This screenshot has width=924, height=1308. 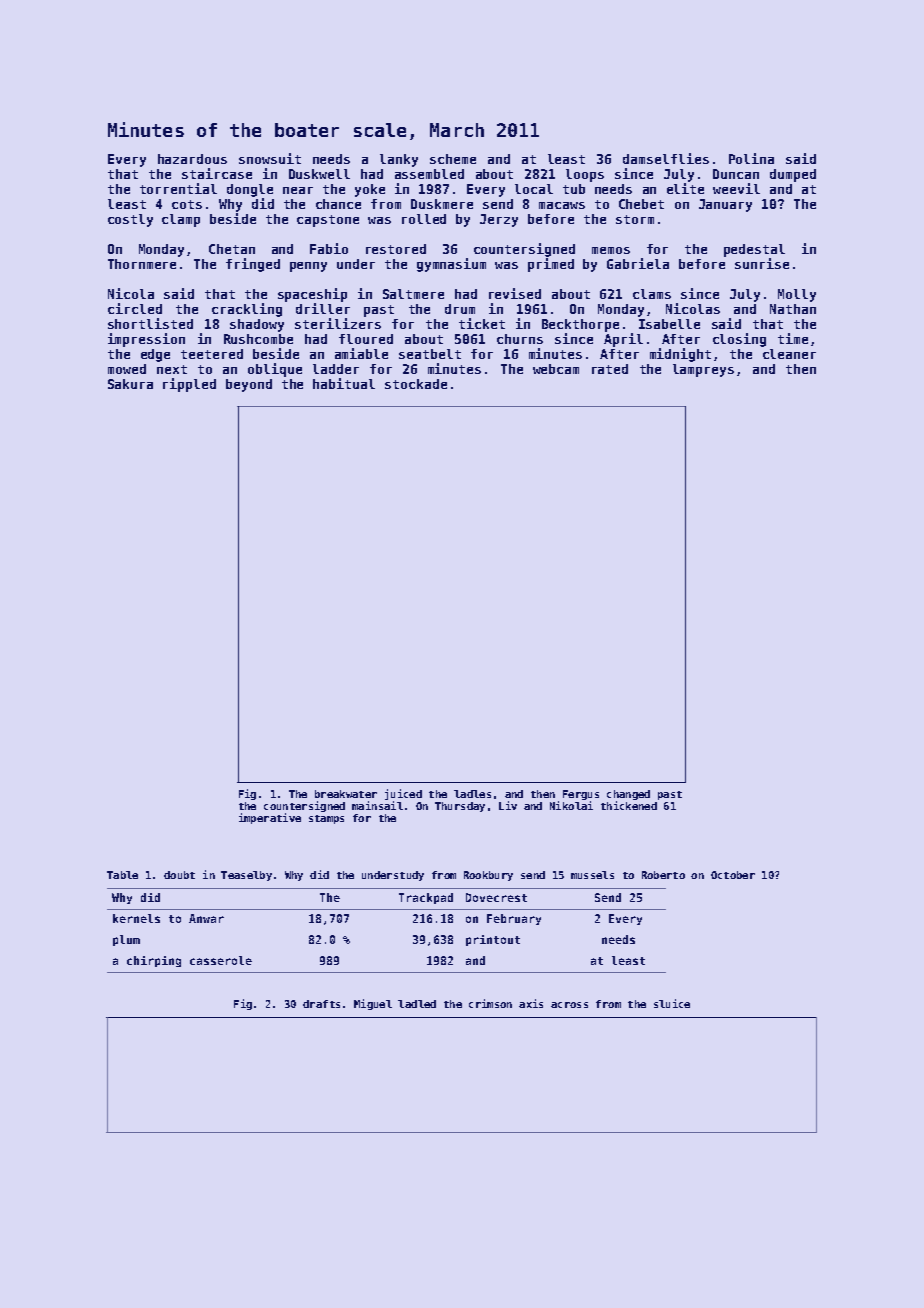 What do you see at coordinates (442, 204) in the screenshot?
I see `Duskmere` at bounding box center [442, 204].
